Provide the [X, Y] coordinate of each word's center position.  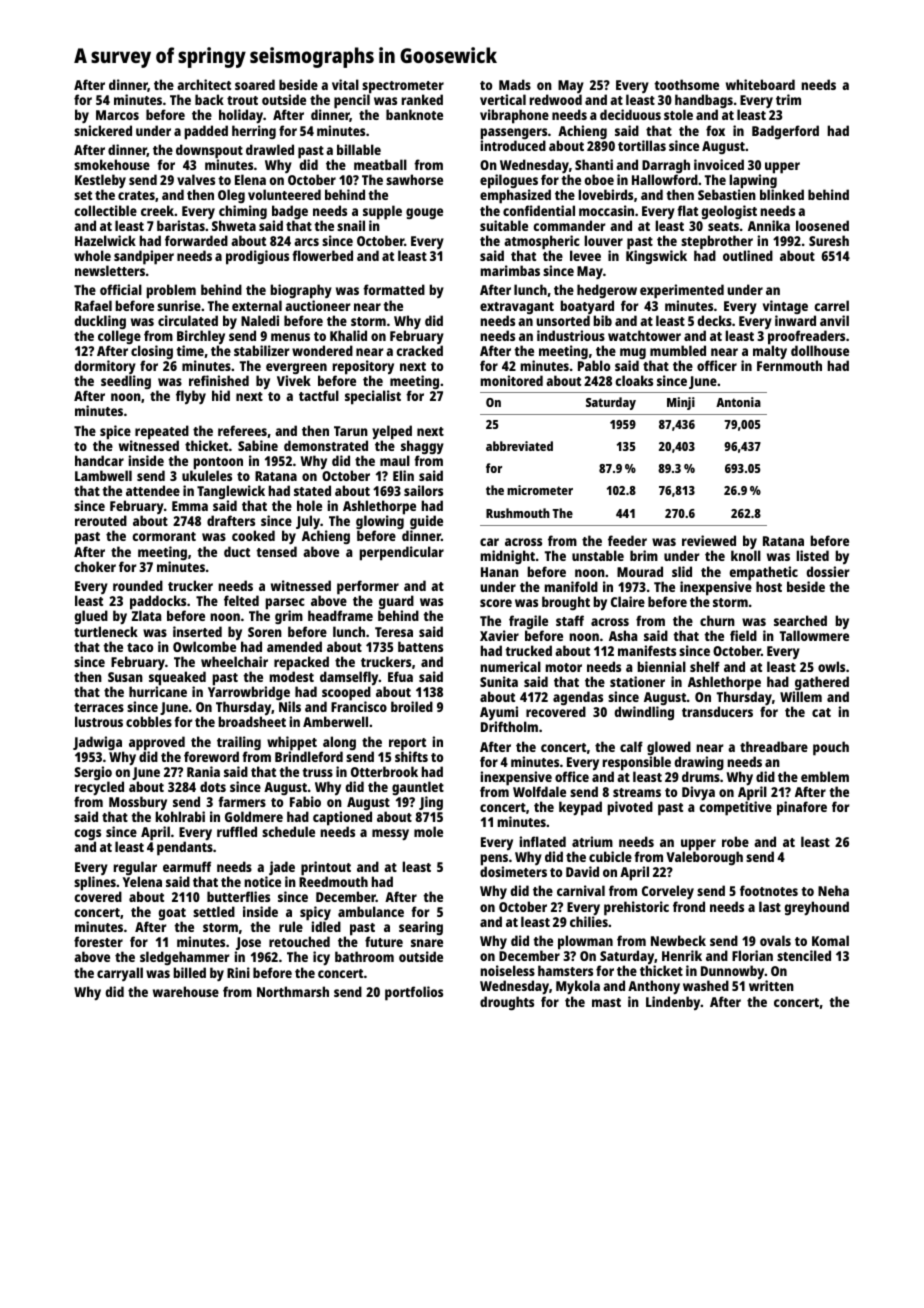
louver [603, 240]
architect [204, 84]
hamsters [565, 970]
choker [95, 566]
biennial [661, 666]
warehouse [186, 991]
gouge [424, 213]
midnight [507, 557]
